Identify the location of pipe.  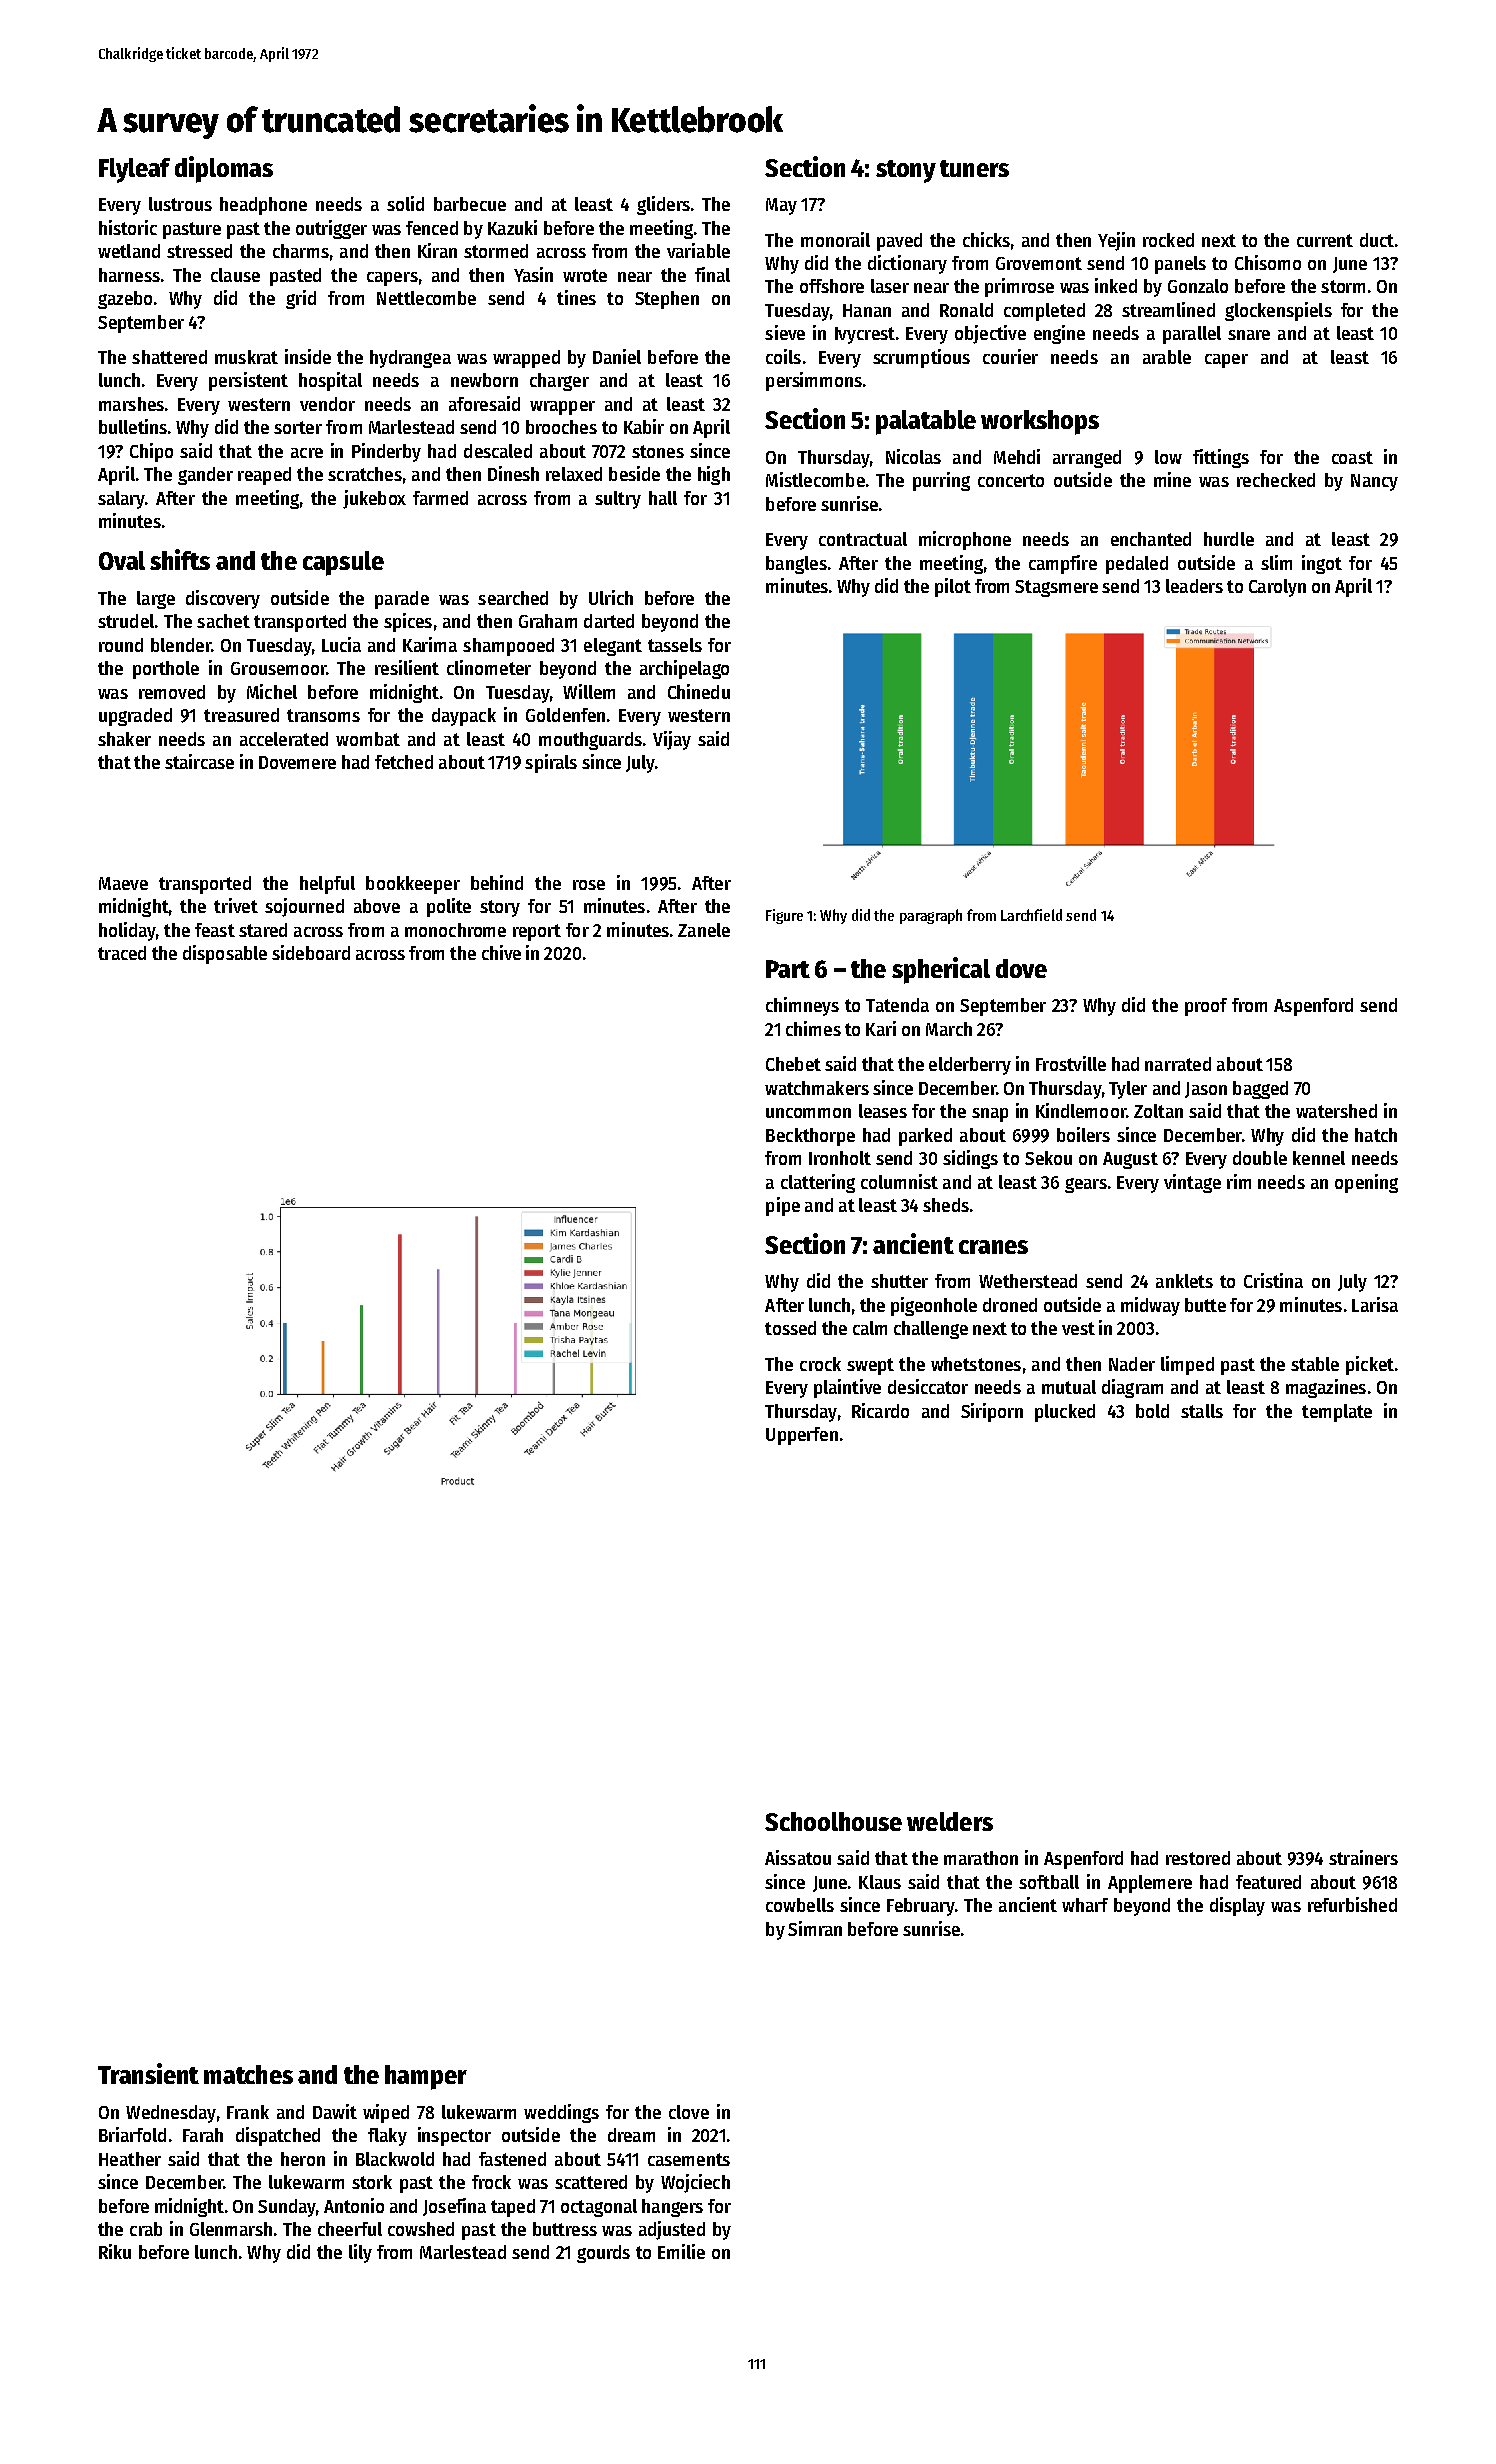
(783, 1206).
